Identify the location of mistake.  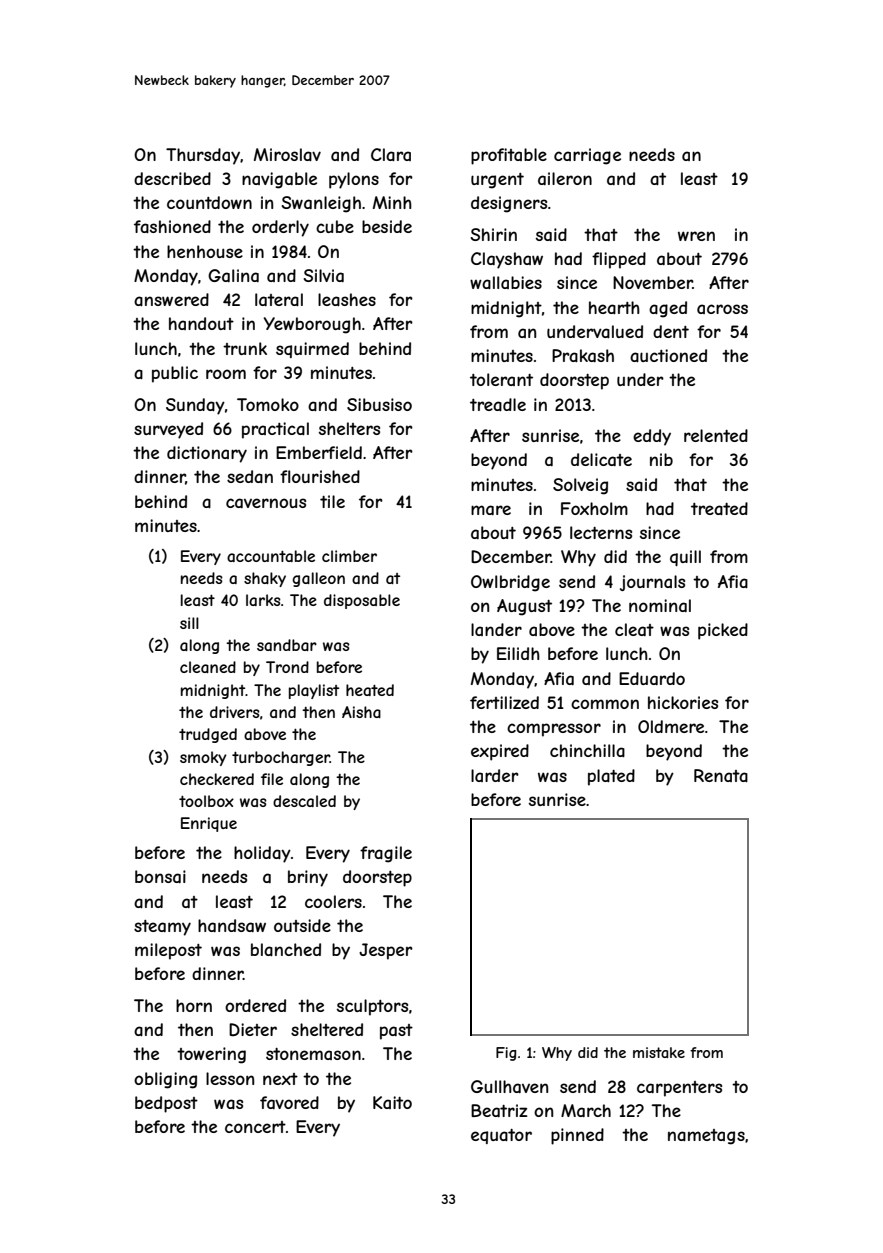
(659, 1052).
